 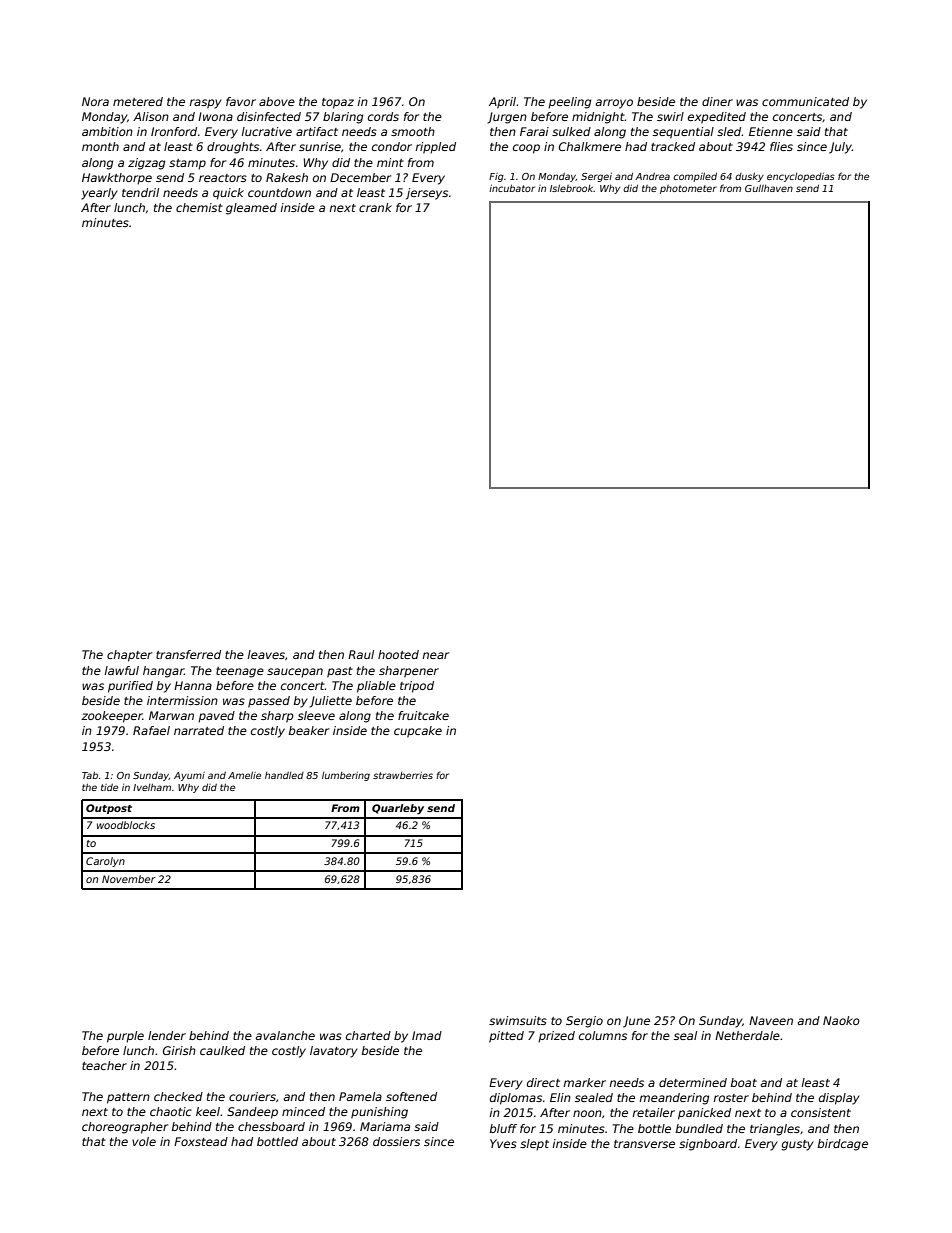 What do you see at coordinates (285, 1035) in the image?
I see `avalanche` at bounding box center [285, 1035].
